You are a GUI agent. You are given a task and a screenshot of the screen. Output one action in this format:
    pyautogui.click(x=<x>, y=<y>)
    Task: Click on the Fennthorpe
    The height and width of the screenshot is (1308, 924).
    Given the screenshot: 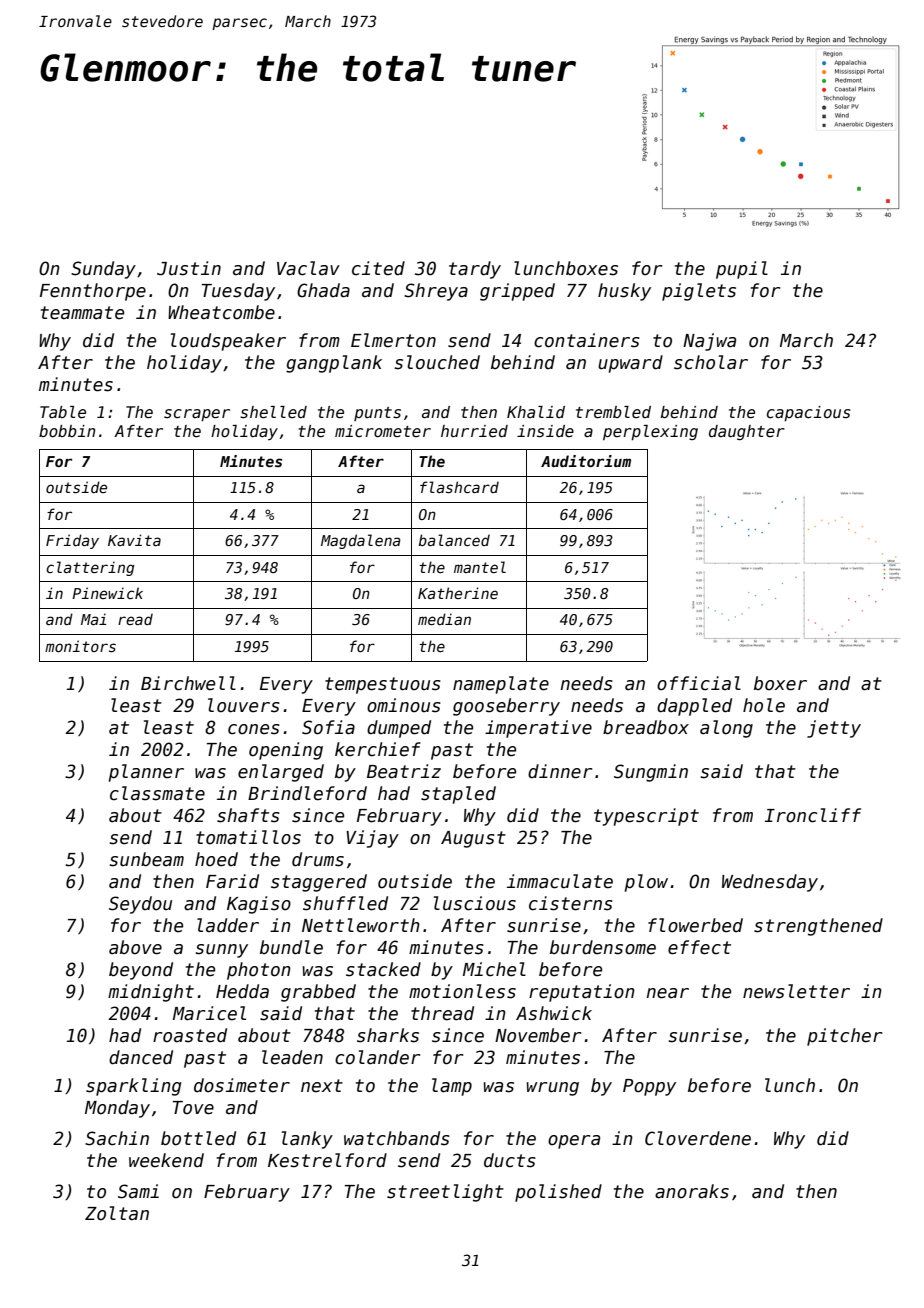 What is the action you would take?
    pyautogui.click(x=93, y=292)
